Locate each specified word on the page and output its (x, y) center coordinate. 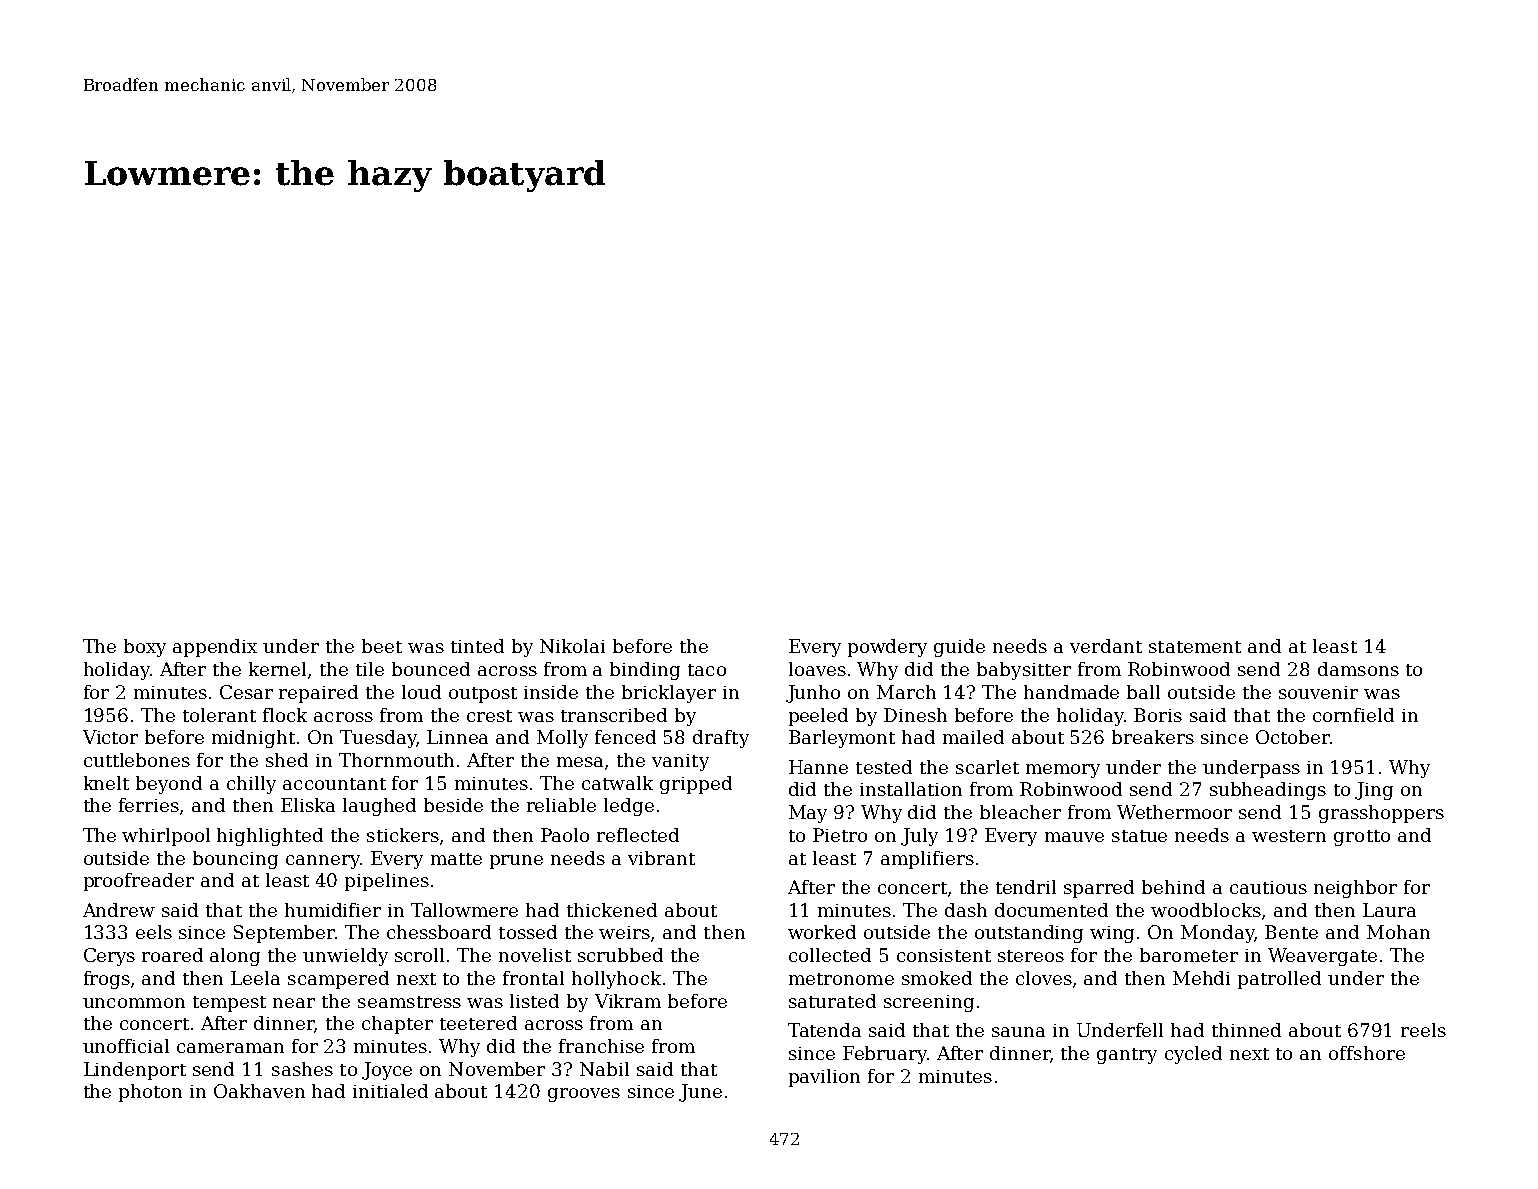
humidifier (333, 910)
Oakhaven (259, 1091)
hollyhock (616, 980)
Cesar (246, 692)
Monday (1218, 934)
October (1293, 737)
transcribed (614, 715)
